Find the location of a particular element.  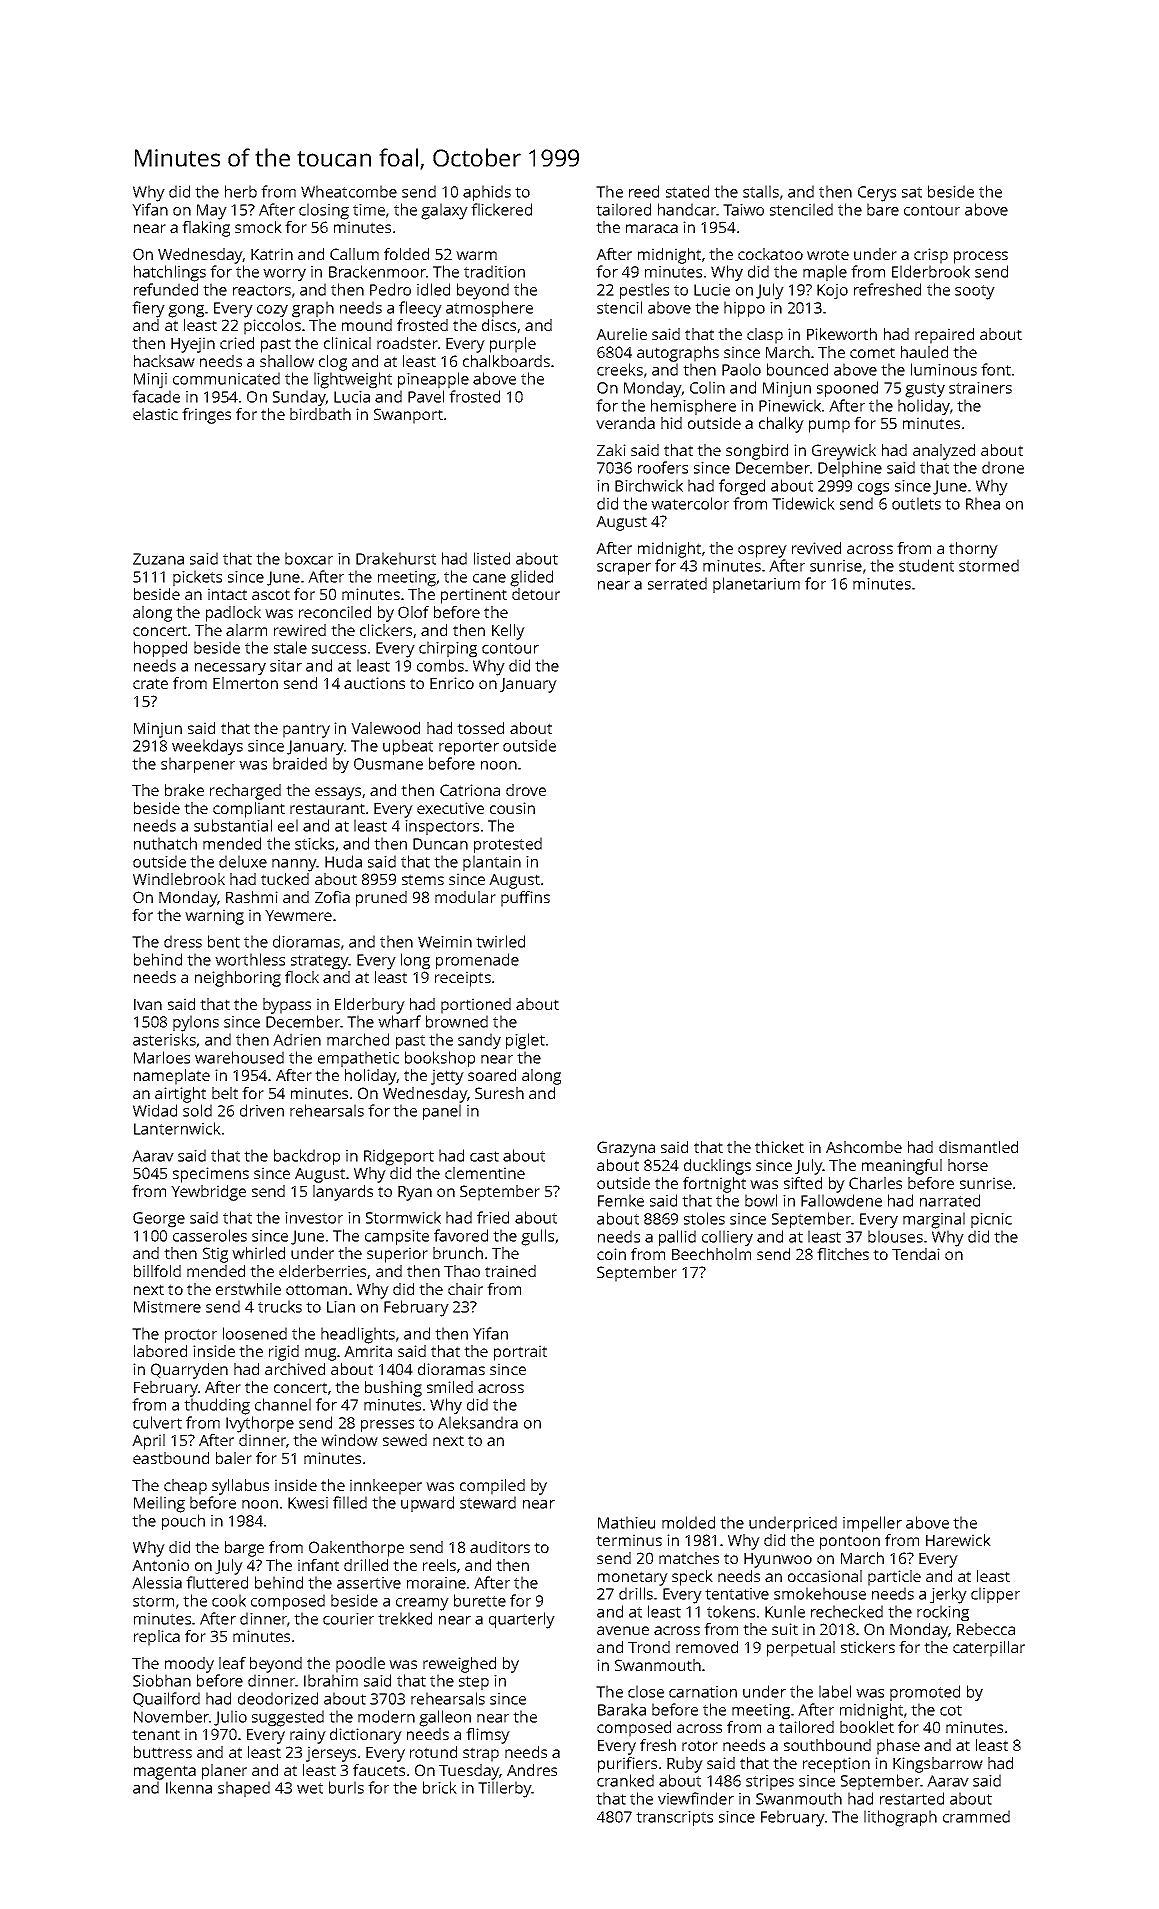

reporter is located at coordinates (469, 748).
